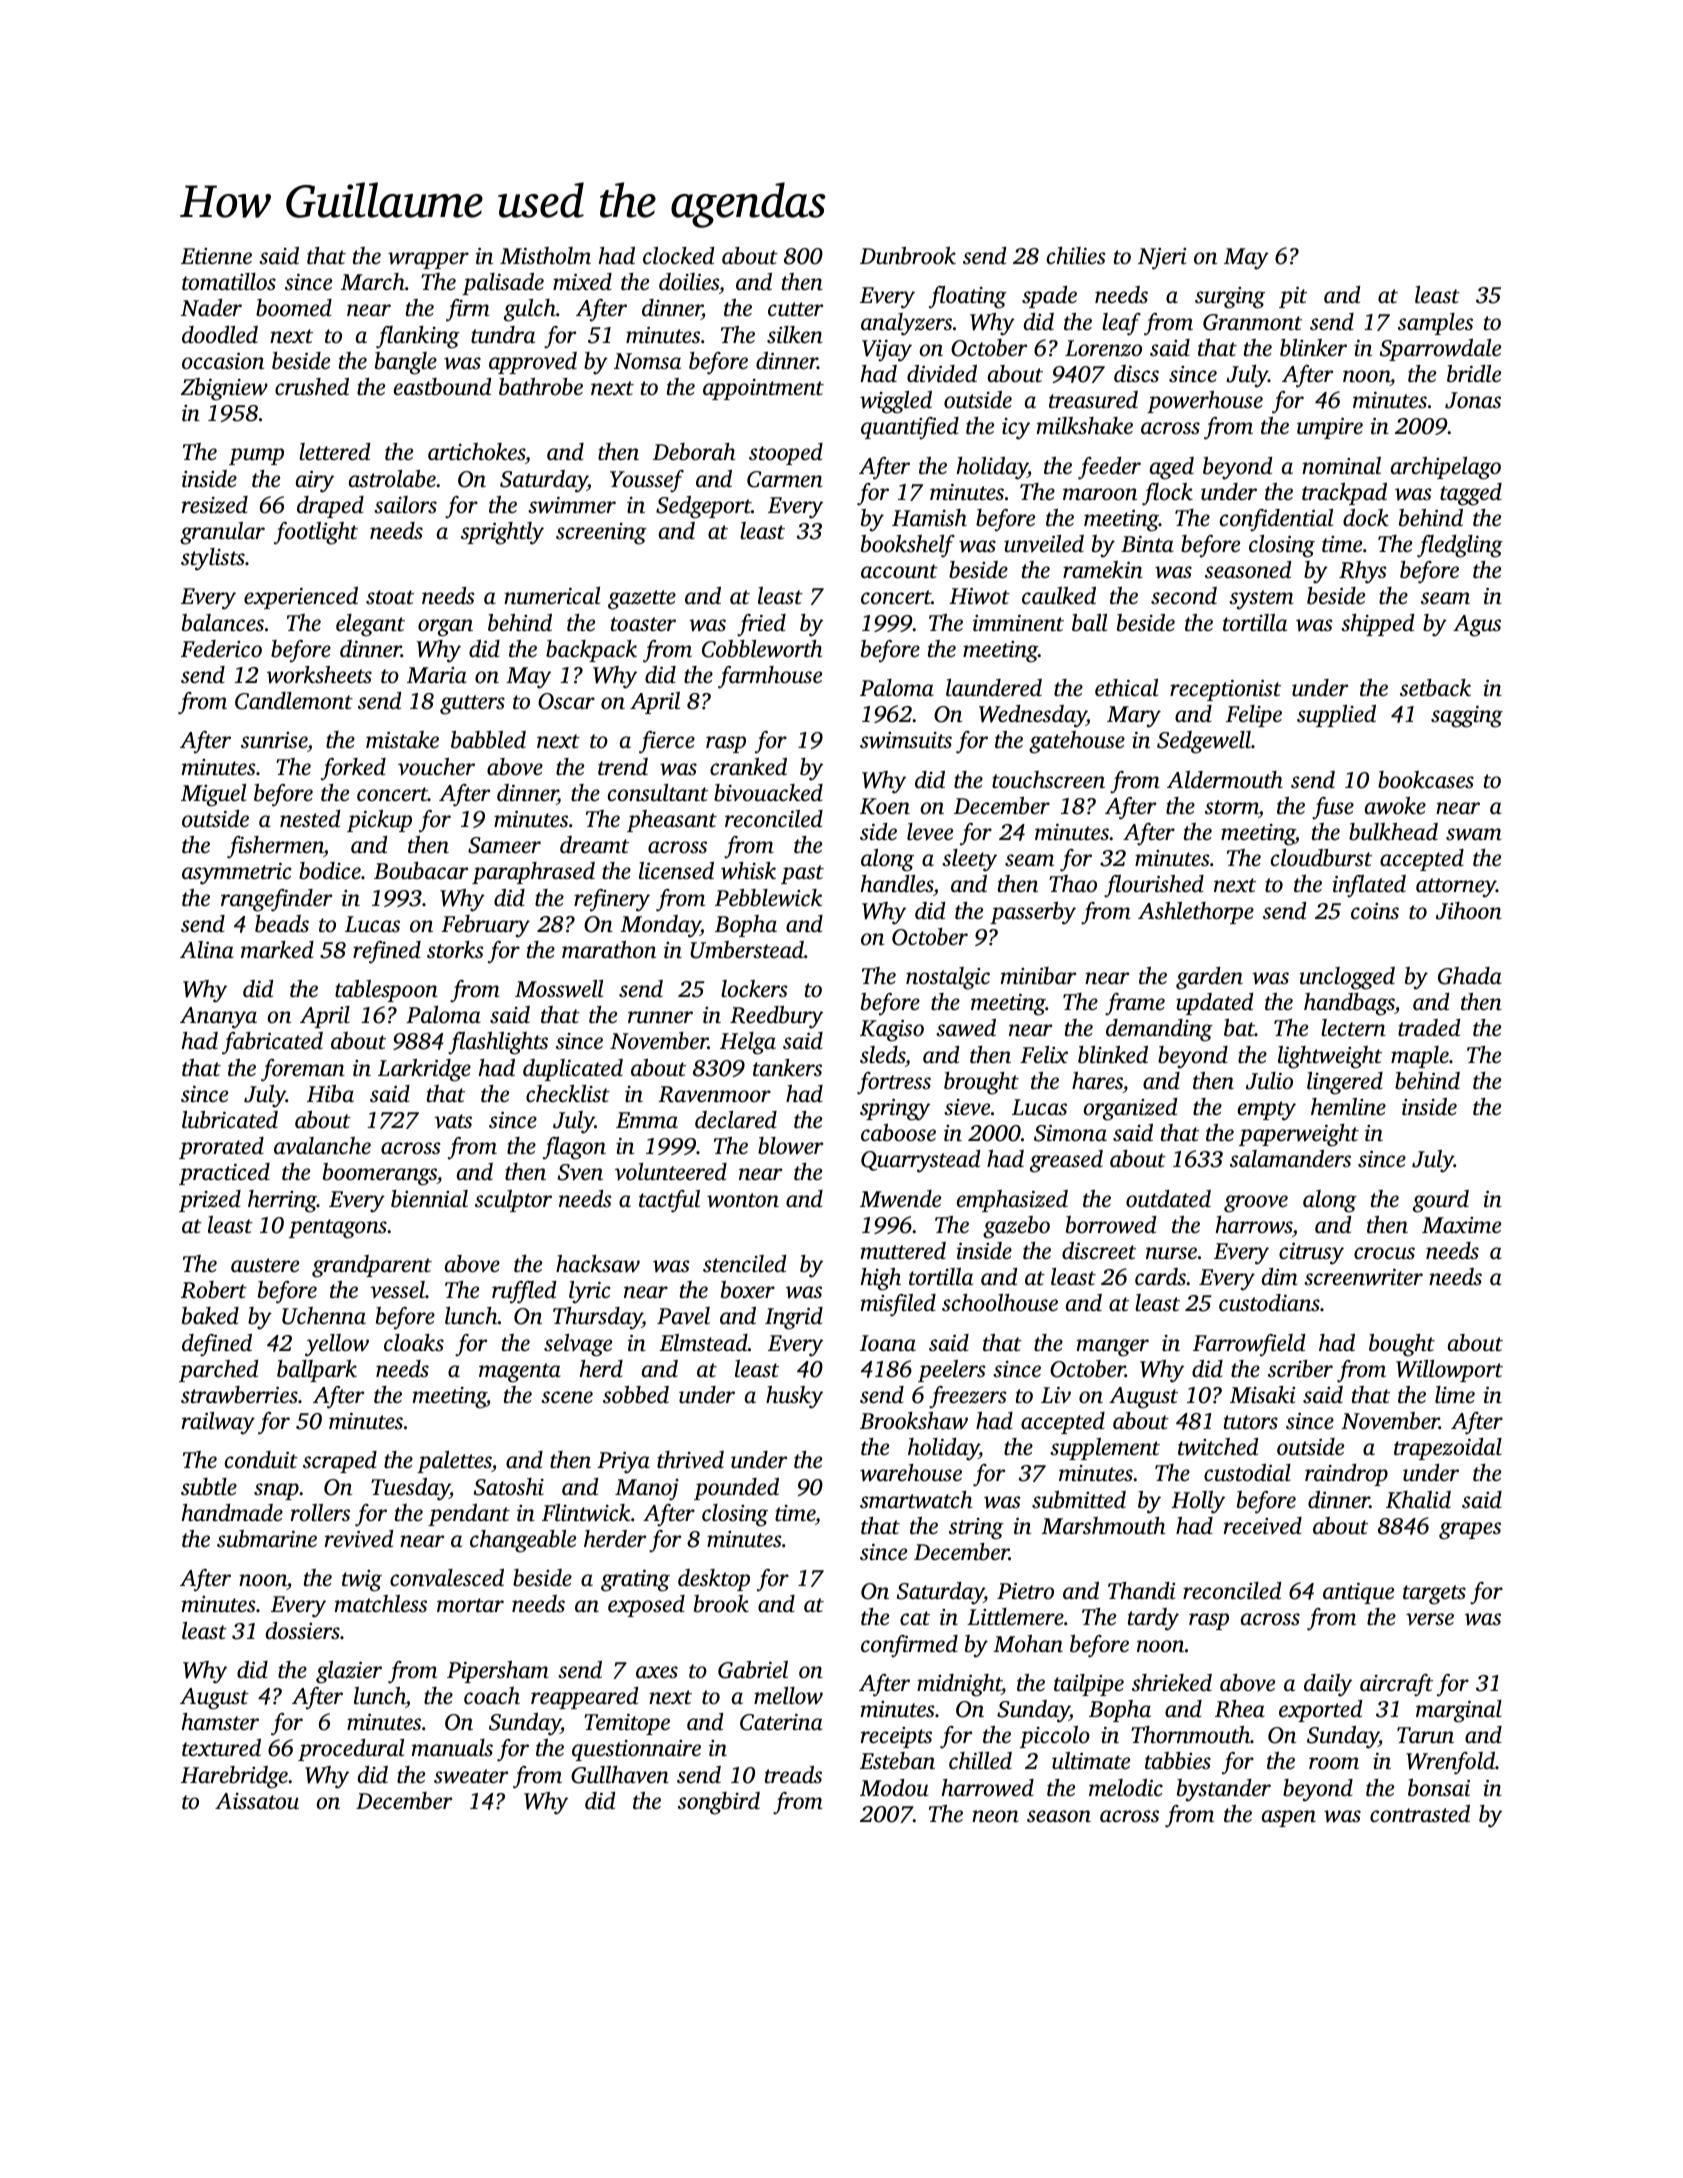 This document has height=2178, width=1683. I want to click on outdated, so click(1168, 1199).
